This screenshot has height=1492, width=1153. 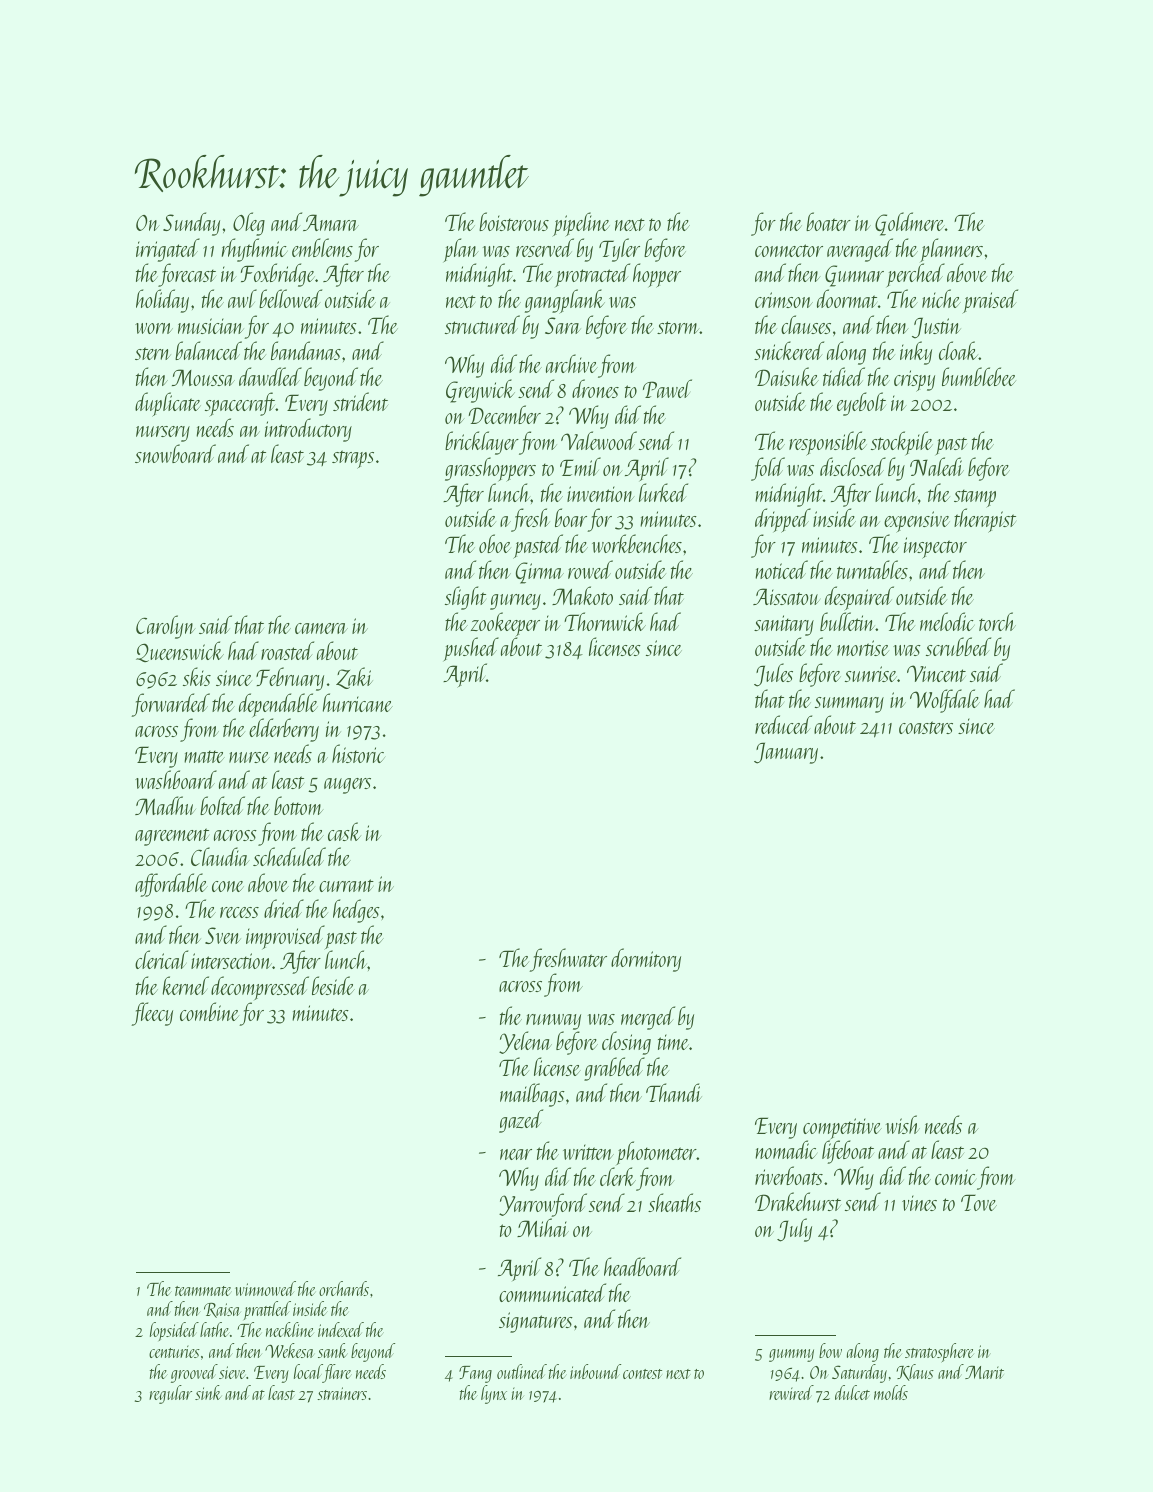 I want to click on runway, so click(x=553, y=1022).
